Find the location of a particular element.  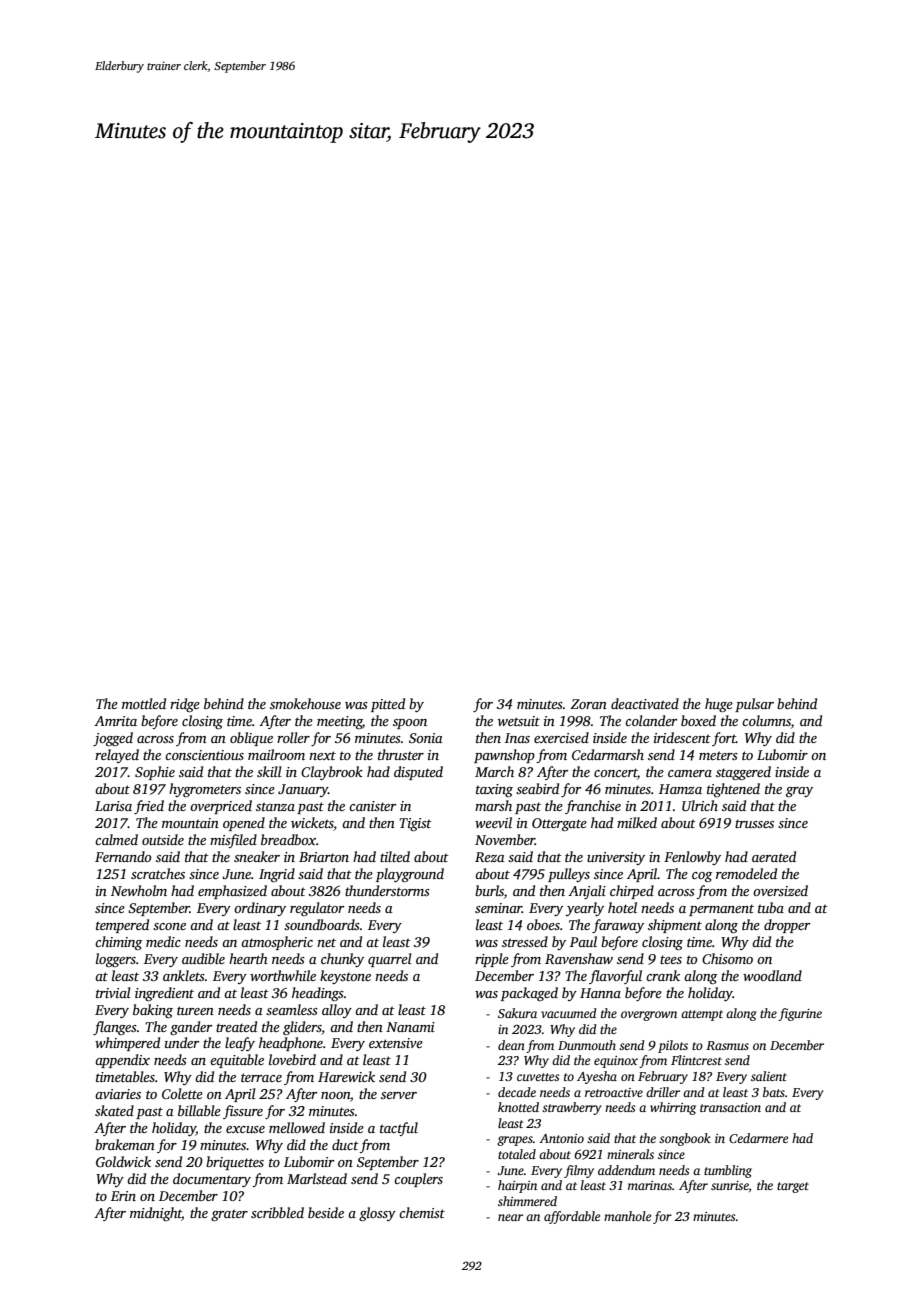

packaged is located at coordinates (529, 994).
